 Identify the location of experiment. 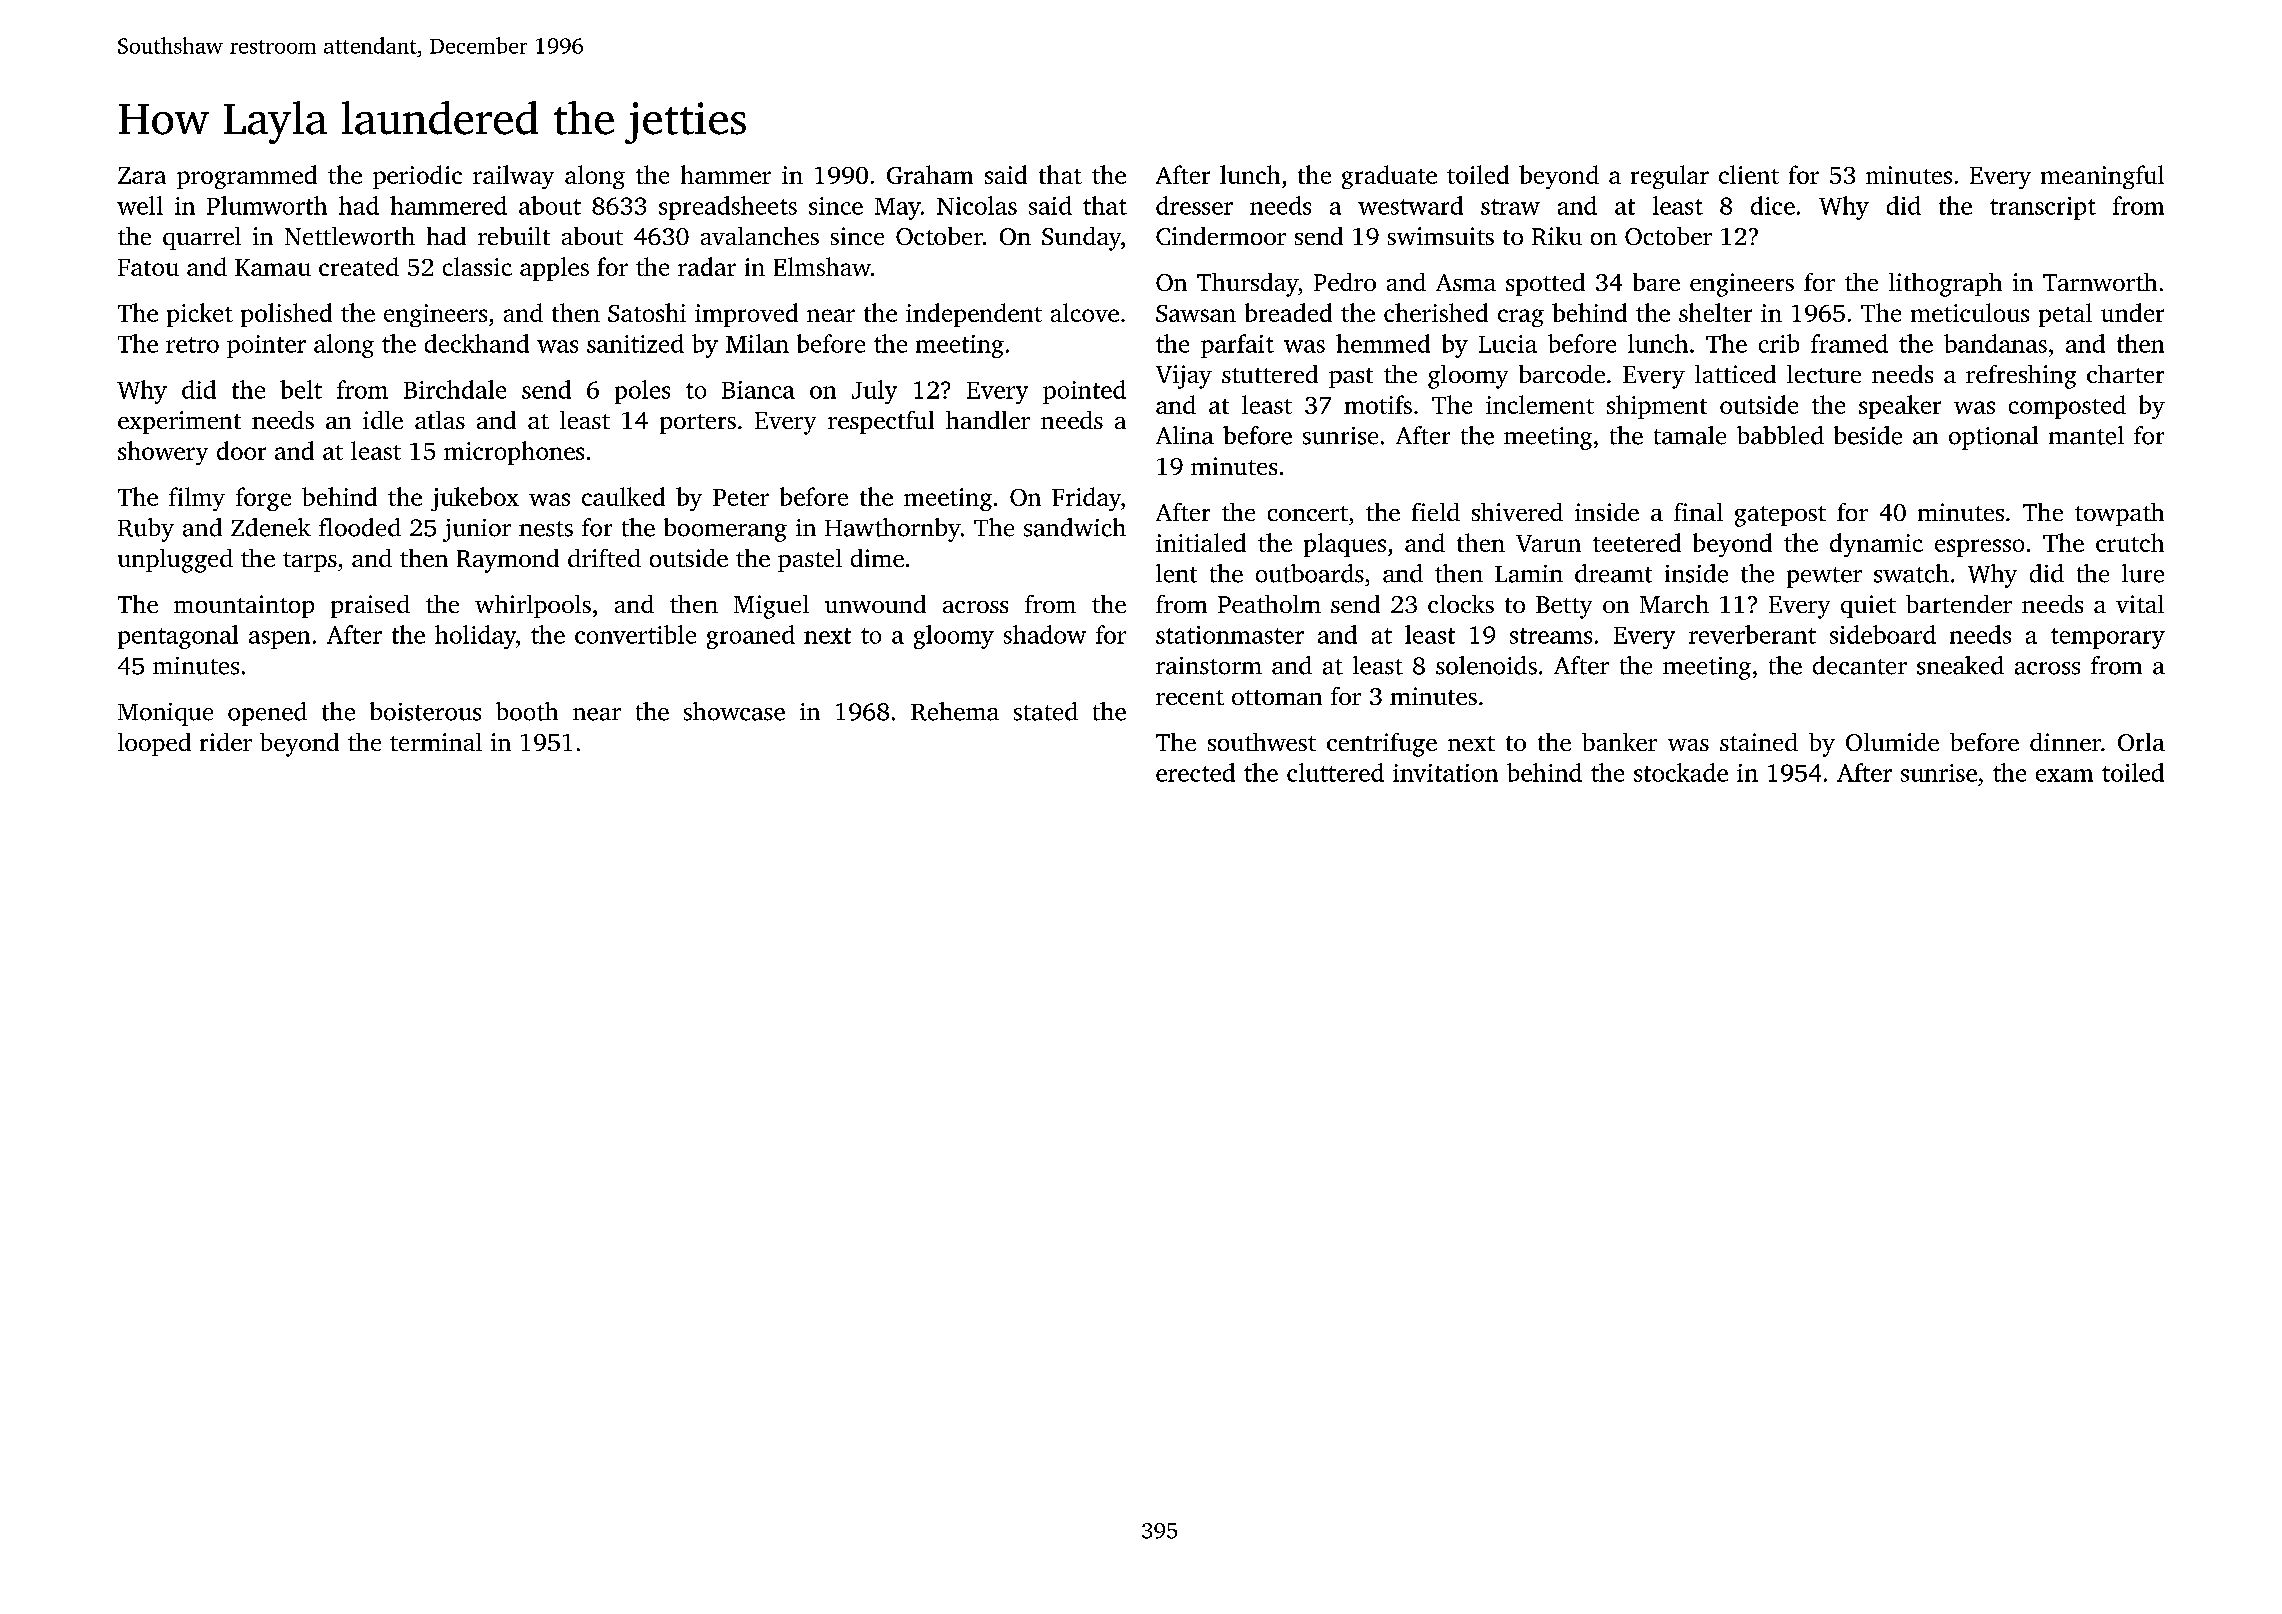
(179, 422).
